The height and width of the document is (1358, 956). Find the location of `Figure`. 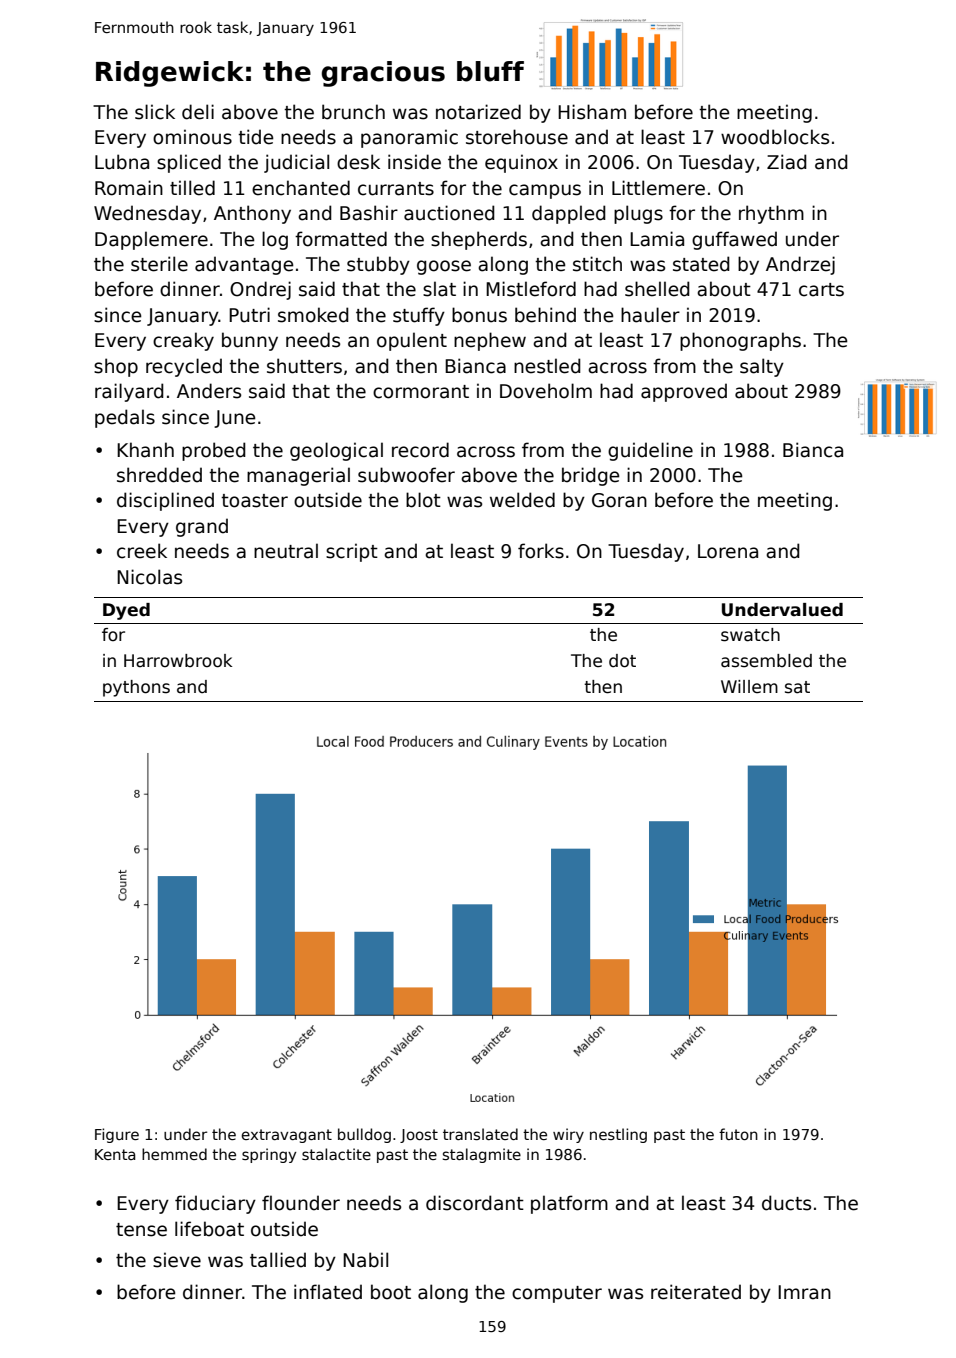

Figure is located at coordinates (117, 1135).
